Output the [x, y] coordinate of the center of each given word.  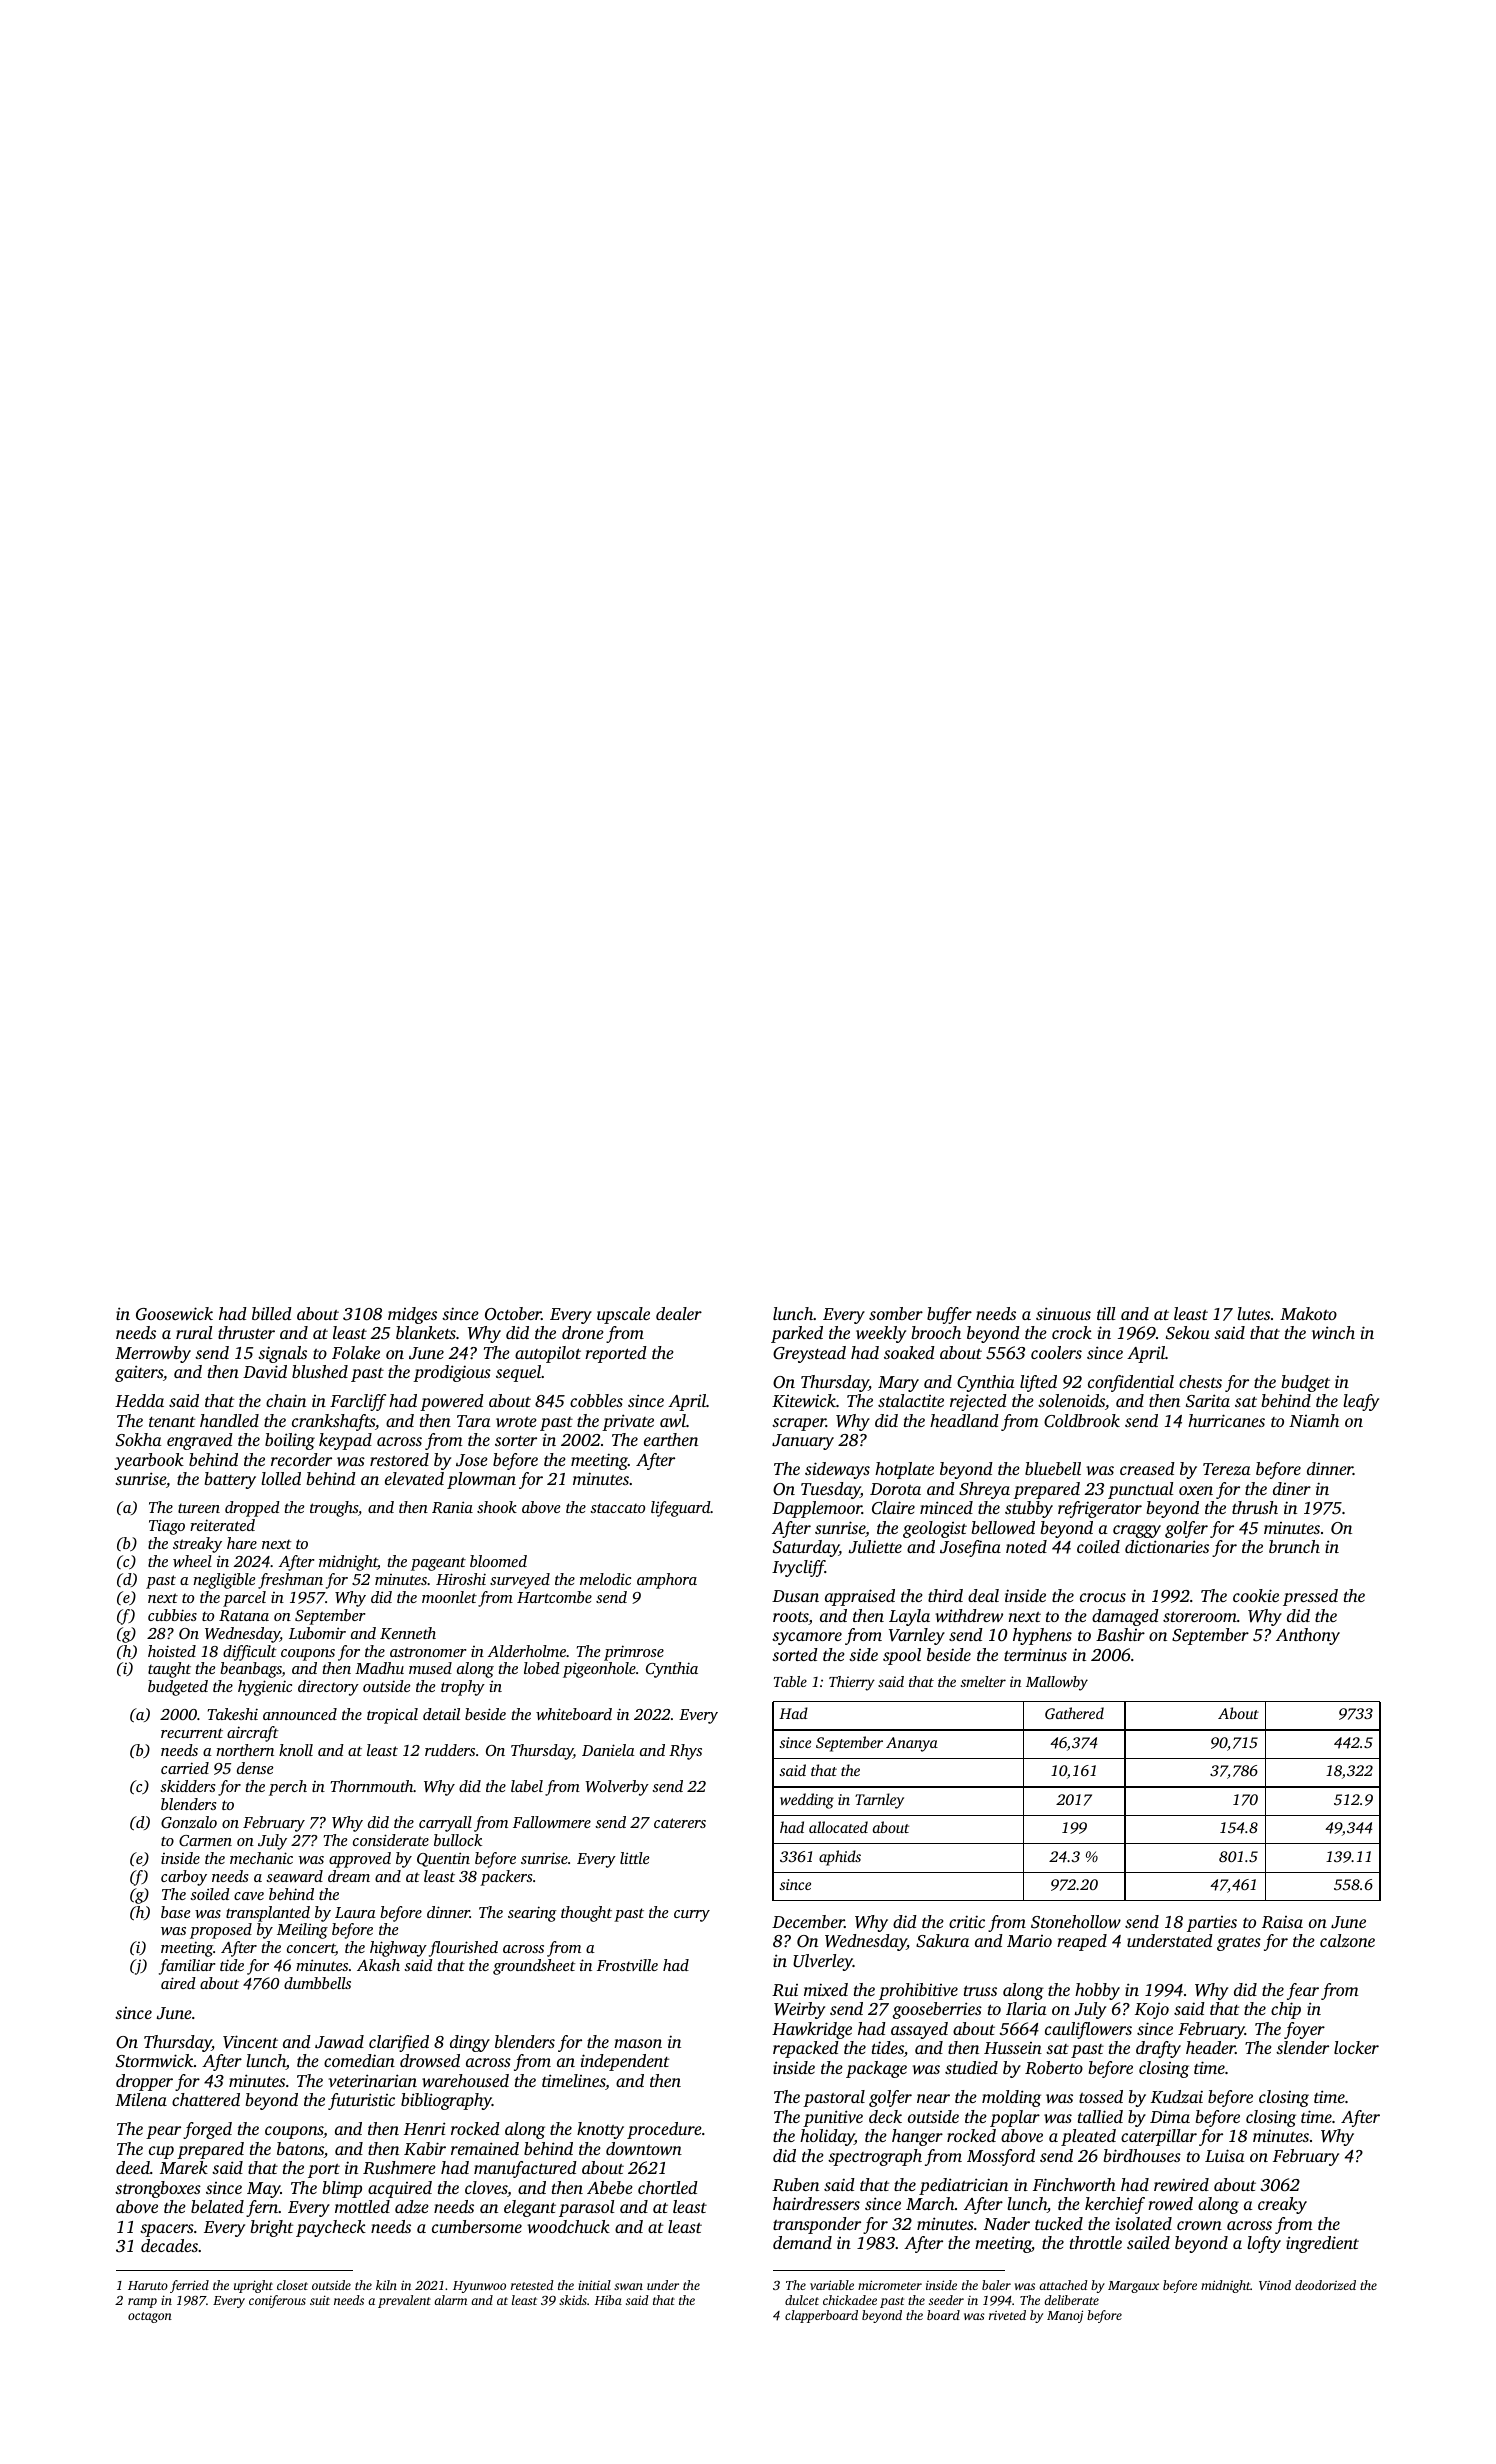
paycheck [331, 2228]
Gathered [1074, 1713]
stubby [1029, 1509]
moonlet [449, 1597]
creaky [1282, 2205]
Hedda [139, 1400]
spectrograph [875, 2157]
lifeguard [681, 1509]
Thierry [852, 1683]
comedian [359, 2060]
